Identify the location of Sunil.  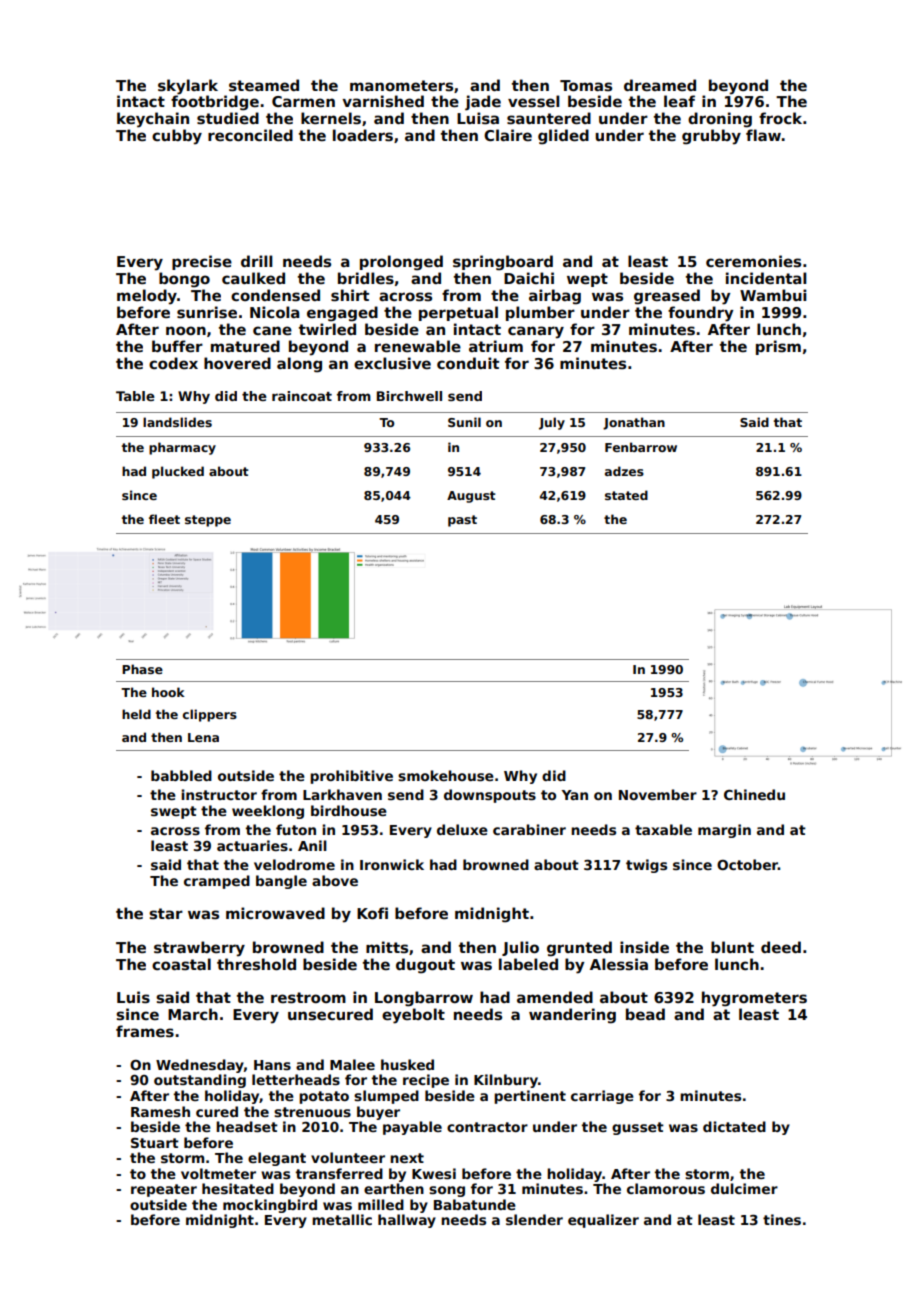
(464, 422).
